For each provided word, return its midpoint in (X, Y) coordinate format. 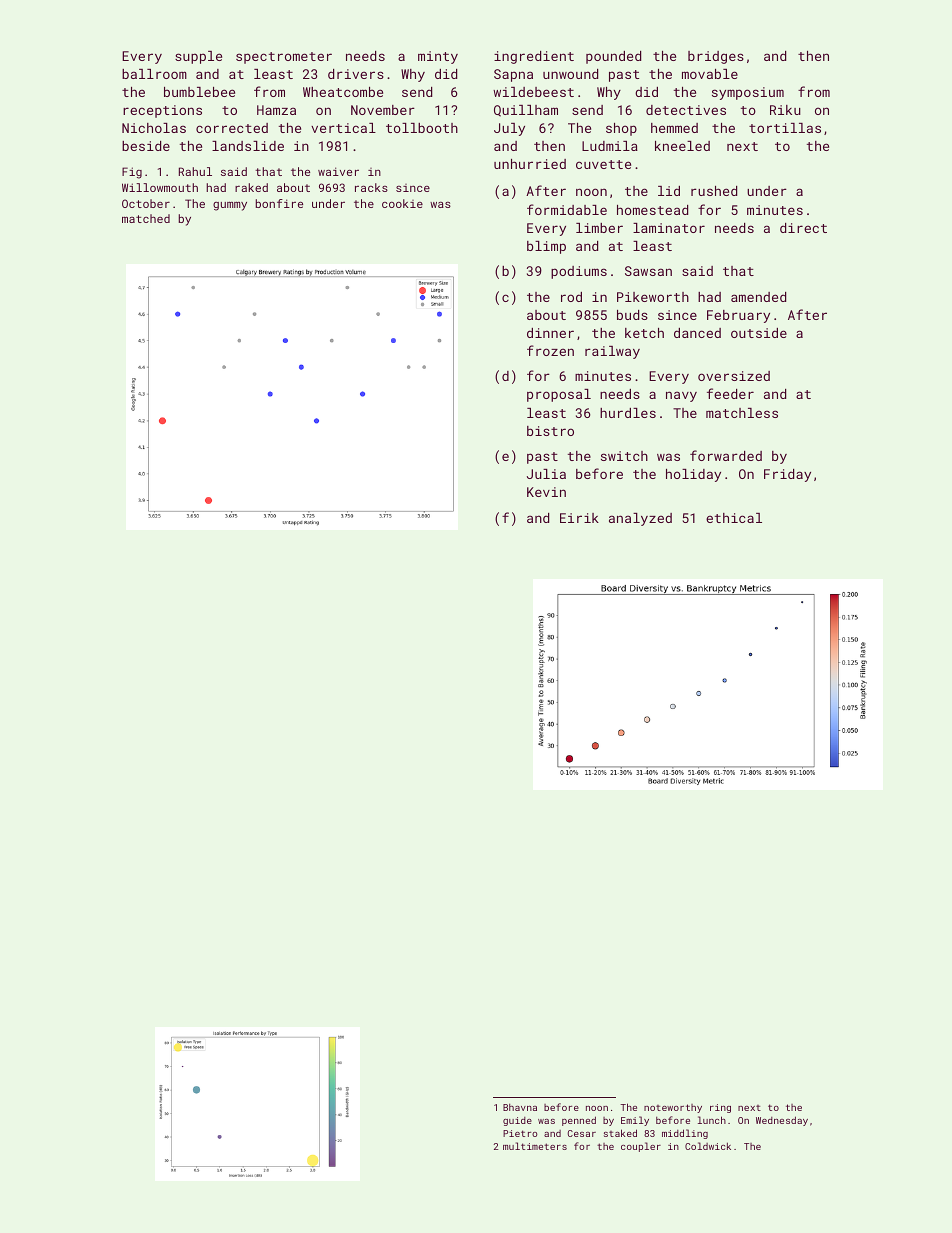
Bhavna (520, 1107)
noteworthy (673, 1108)
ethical (734, 518)
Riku (785, 110)
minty (438, 57)
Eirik (579, 518)
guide (517, 1121)
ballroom (154, 74)
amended (758, 297)
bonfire (279, 203)
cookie (402, 203)
